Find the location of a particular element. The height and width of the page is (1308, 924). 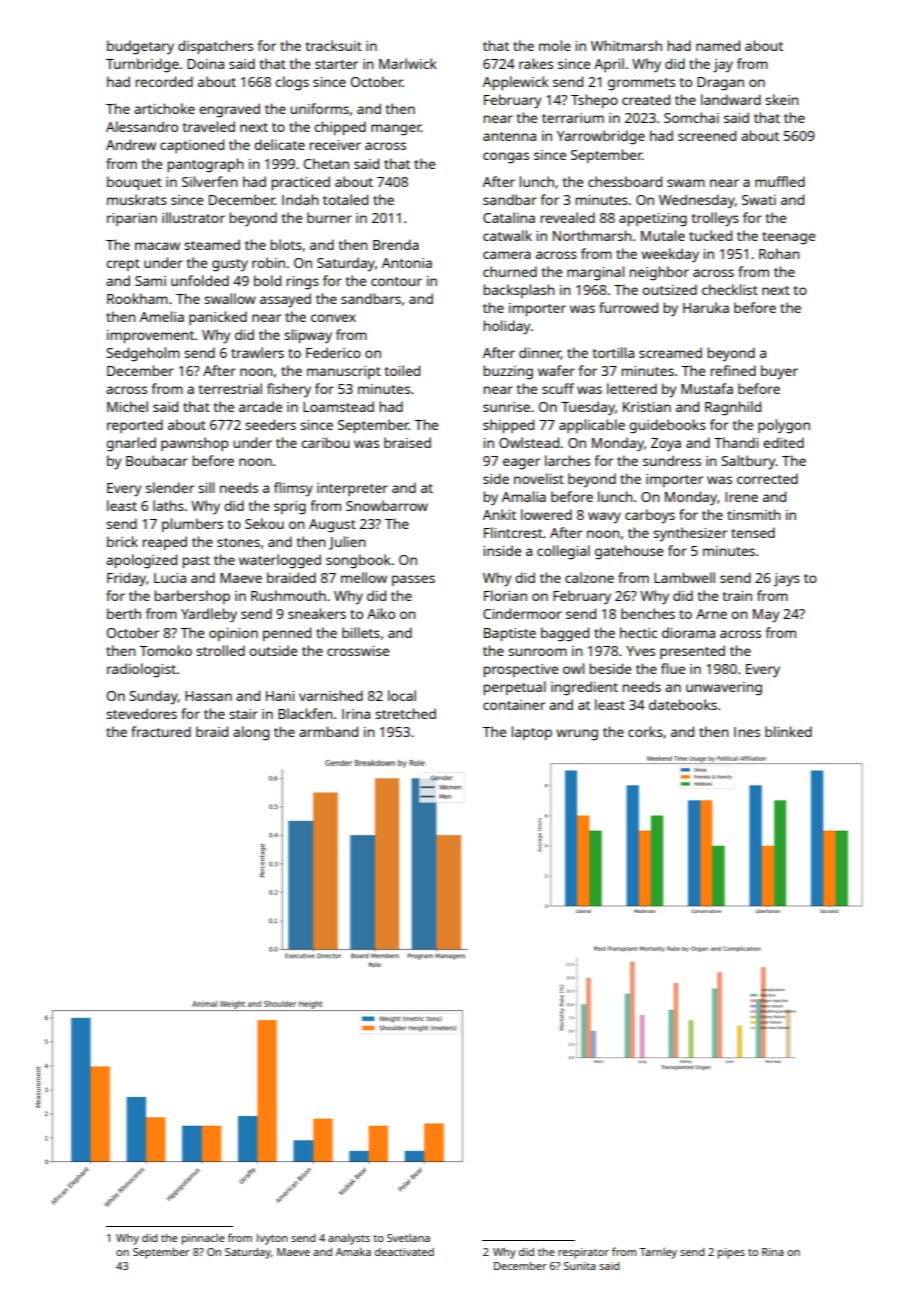

pinnacle is located at coordinates (203, 1239).
